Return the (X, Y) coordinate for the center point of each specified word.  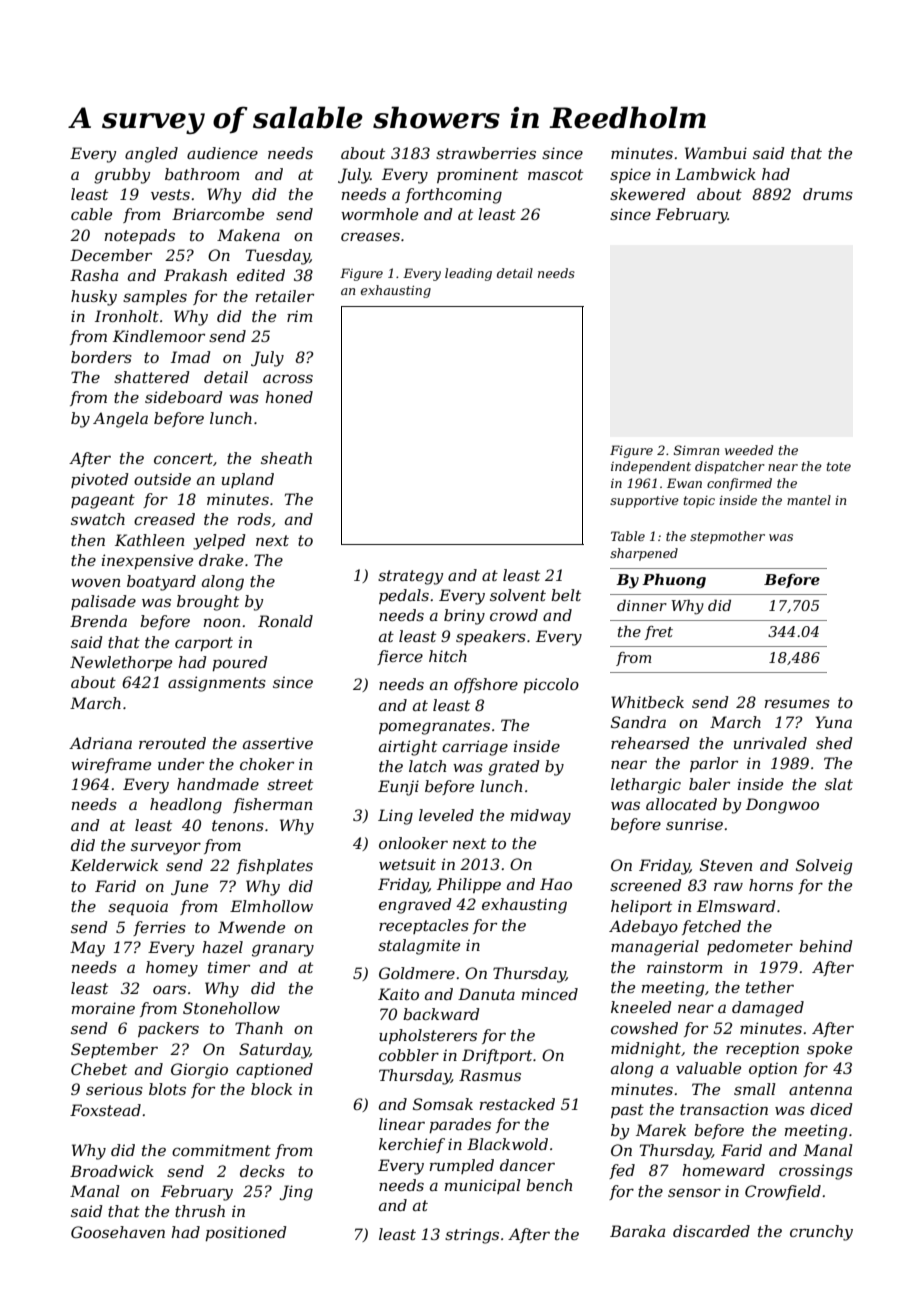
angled (151, 155)
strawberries (486, 153)
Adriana (100, 743)
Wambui (716, 153)
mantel (809, 500)
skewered (648, 194)
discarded (711, 1231)
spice (630, 175)
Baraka (637, 1231)
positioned (246, 1233)
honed (289, 397)
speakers (491, 637)
